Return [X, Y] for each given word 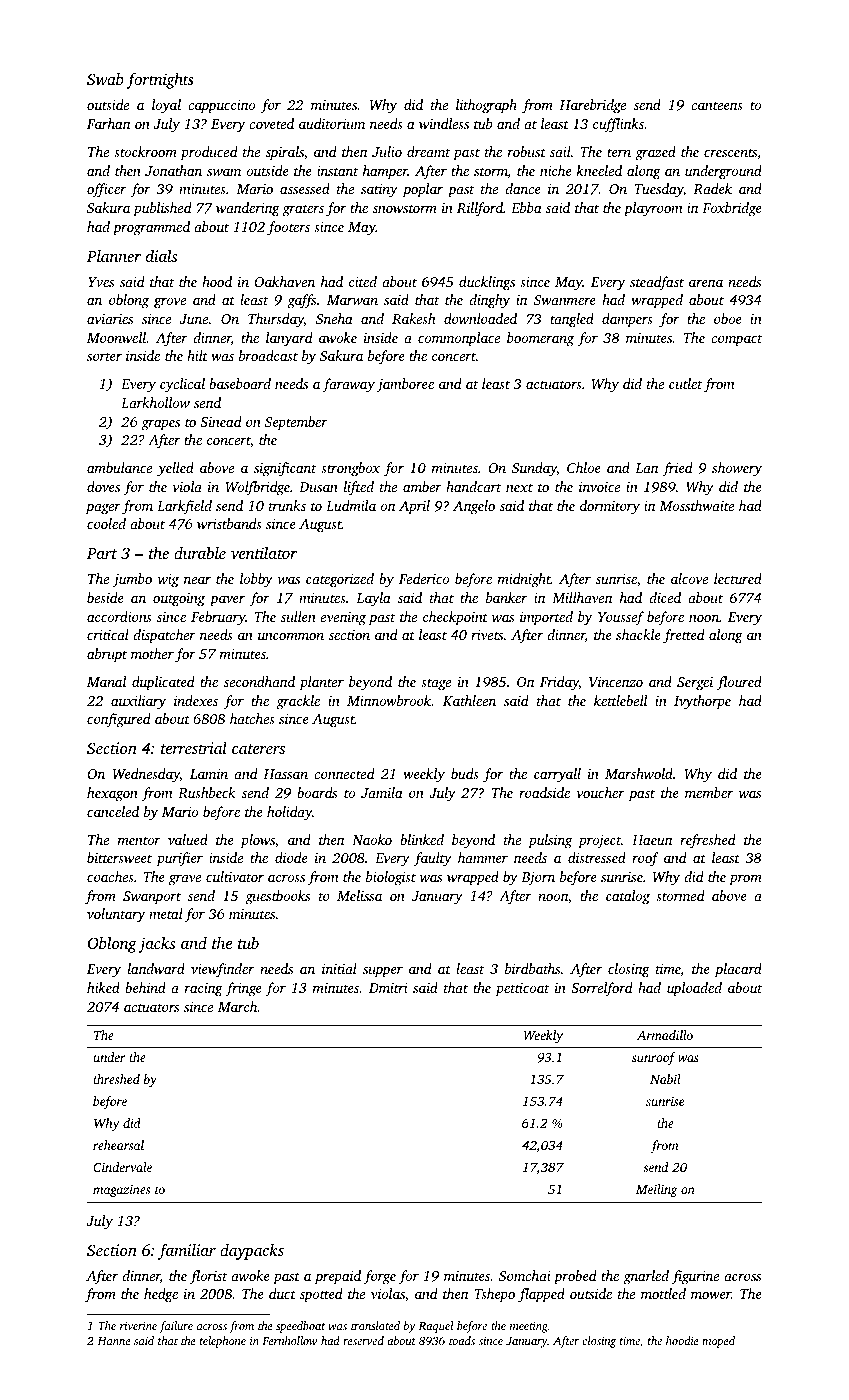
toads [462, 1340]
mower [711, 1295]
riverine [138, 1326]
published [162, 209]
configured [119, 720]
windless [444, 123]
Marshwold [639, 773]
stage [436, 684]
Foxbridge [732, 209]
